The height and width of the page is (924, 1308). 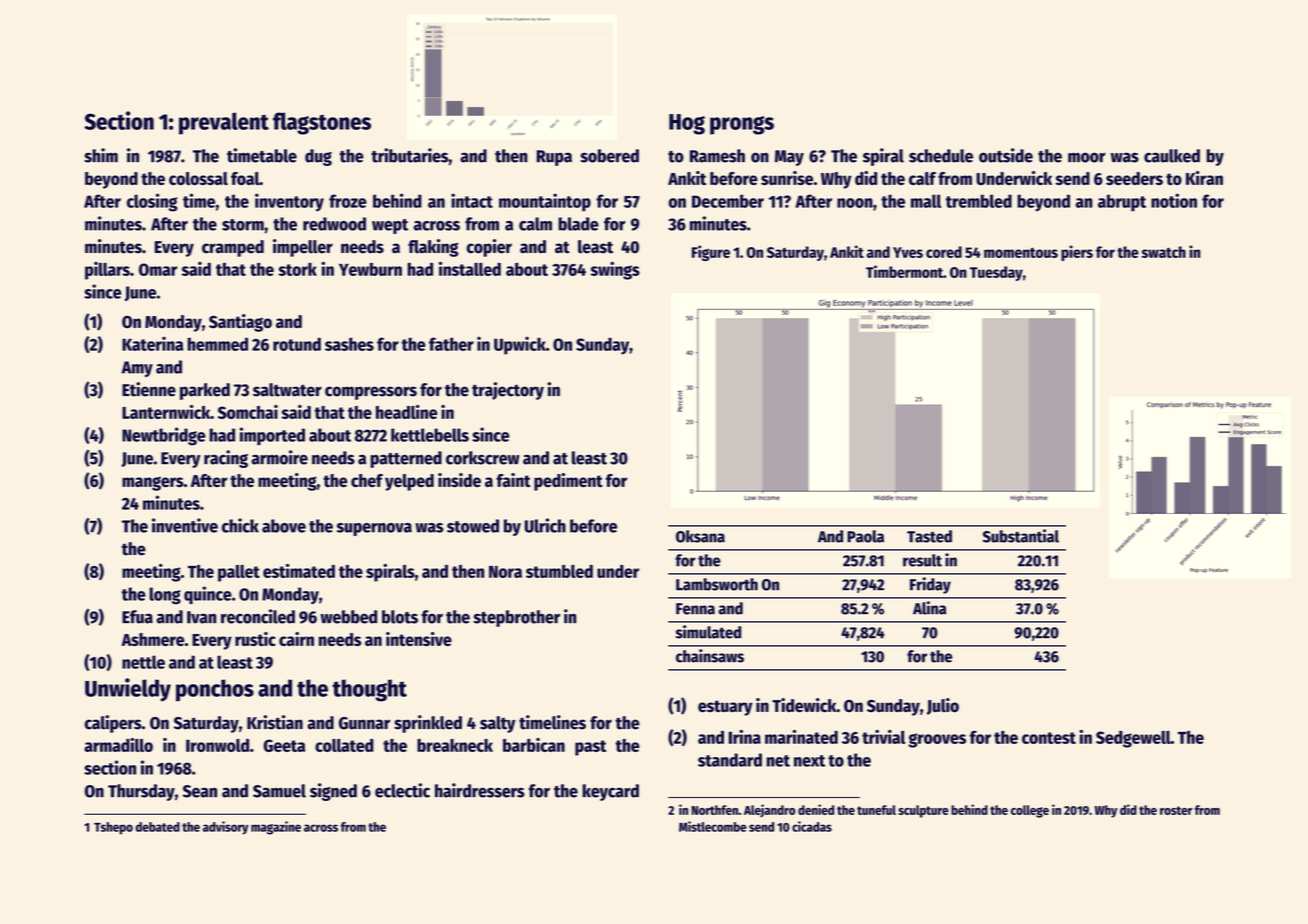 What do you see at coordinates (1164, 252) in the page?
I see `swatch` at bounding box center [1164, 252].
